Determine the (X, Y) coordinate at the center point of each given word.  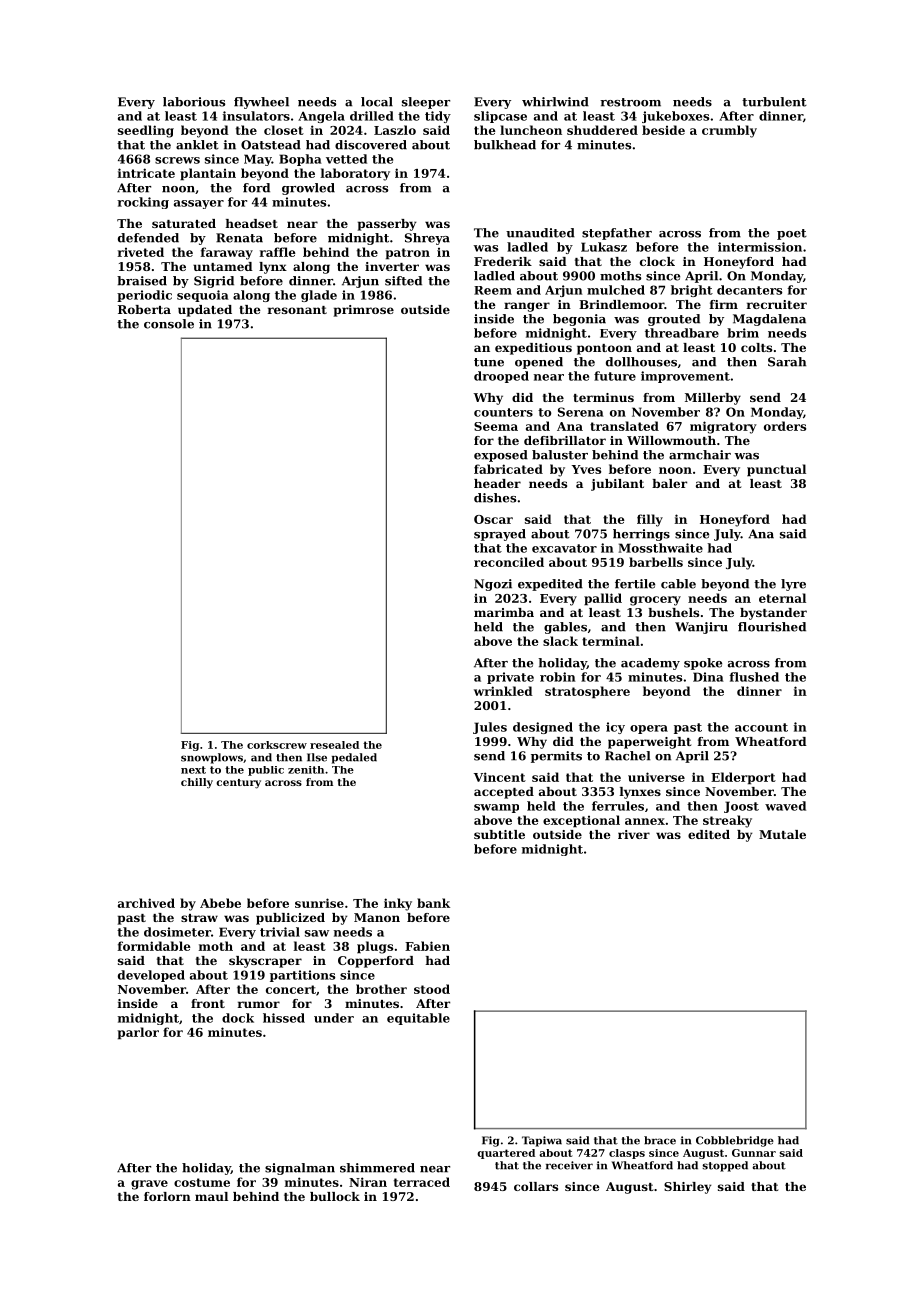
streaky (727, 821)
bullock (335, 1196)
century (238, 784)
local (377, 102)
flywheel (261, 103)
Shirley (687, 1188)
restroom (630, 102)
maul (211, 1196)
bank (433, 903)
